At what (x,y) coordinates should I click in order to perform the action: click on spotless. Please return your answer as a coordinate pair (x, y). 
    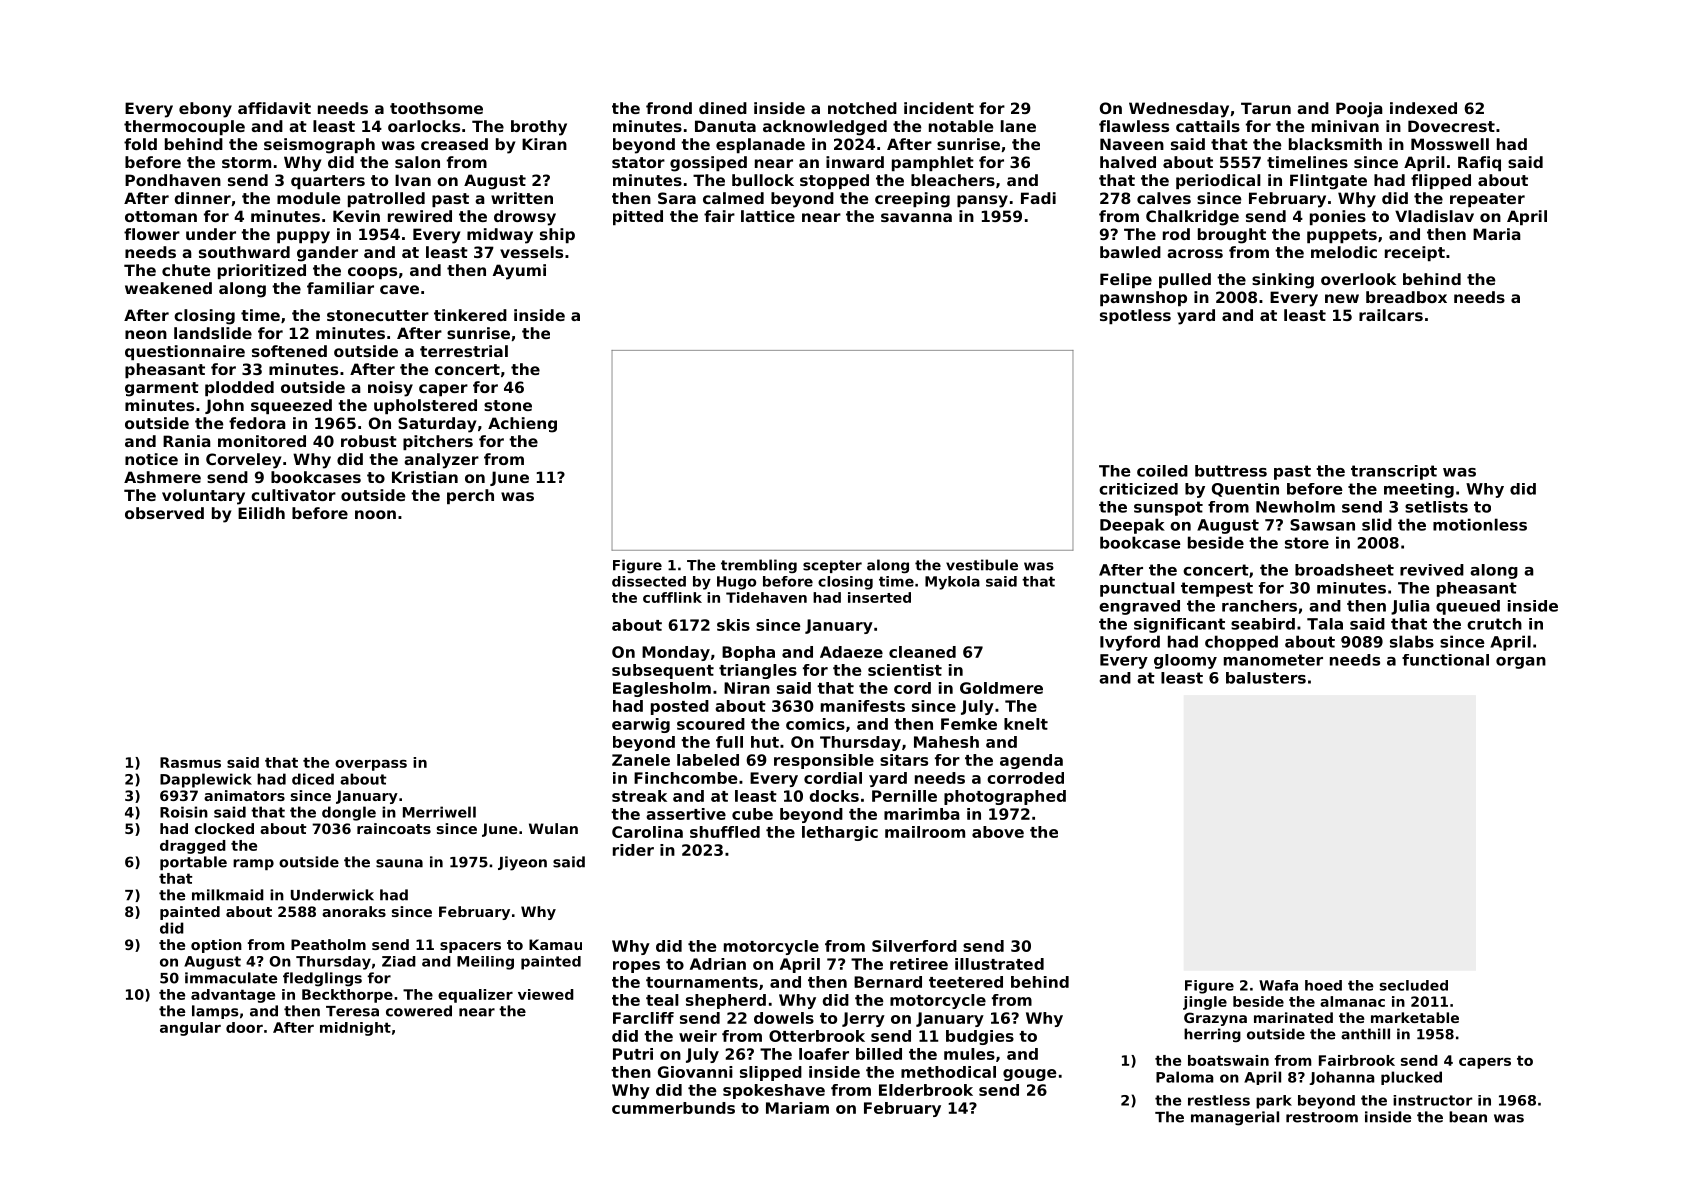
    Looking at the image, I should click on (1135, 316).
